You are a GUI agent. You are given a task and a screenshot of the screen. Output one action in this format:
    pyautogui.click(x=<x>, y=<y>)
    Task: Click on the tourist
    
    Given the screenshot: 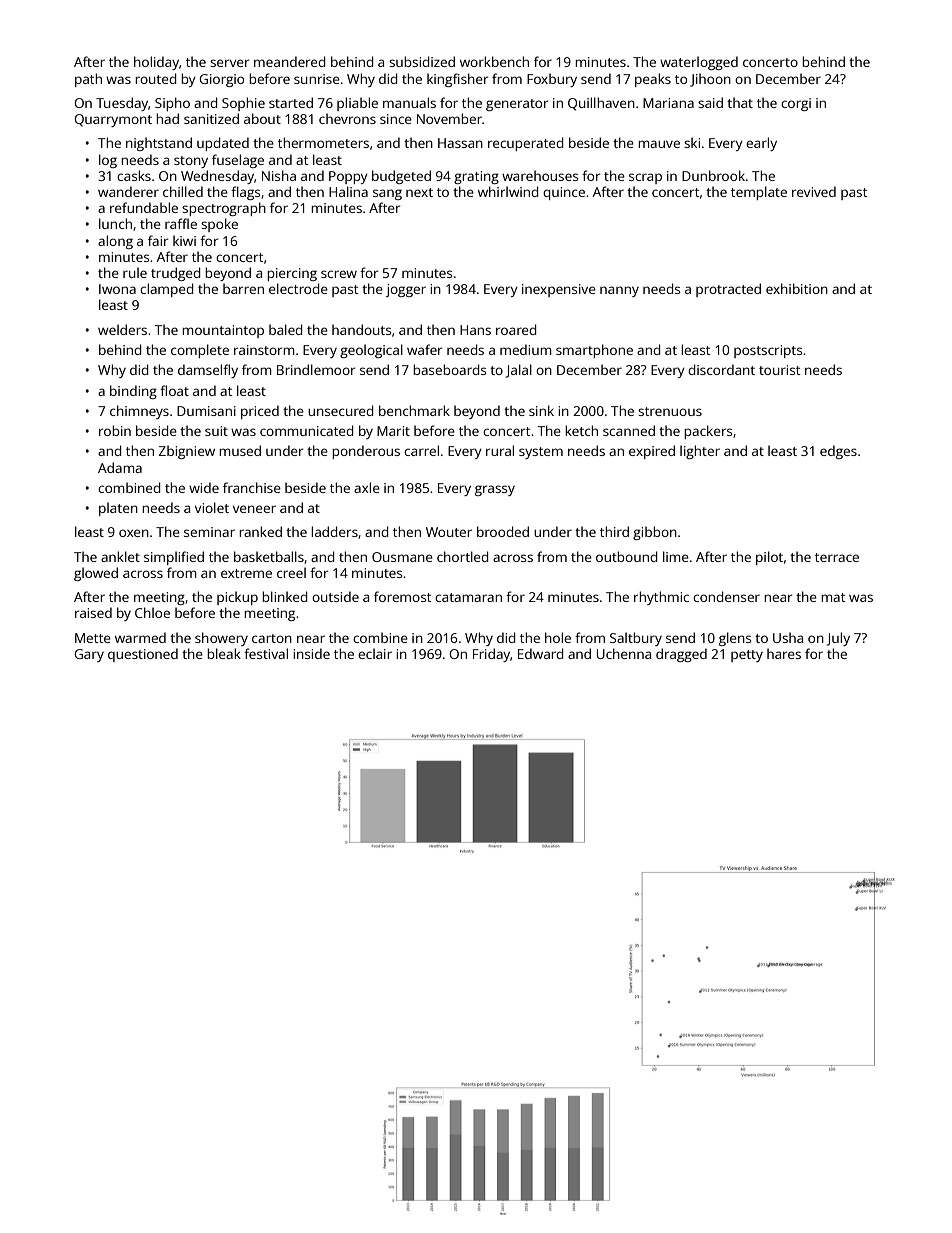 What is the action you would take?
    pyautogui.click(x=779, y=370)
